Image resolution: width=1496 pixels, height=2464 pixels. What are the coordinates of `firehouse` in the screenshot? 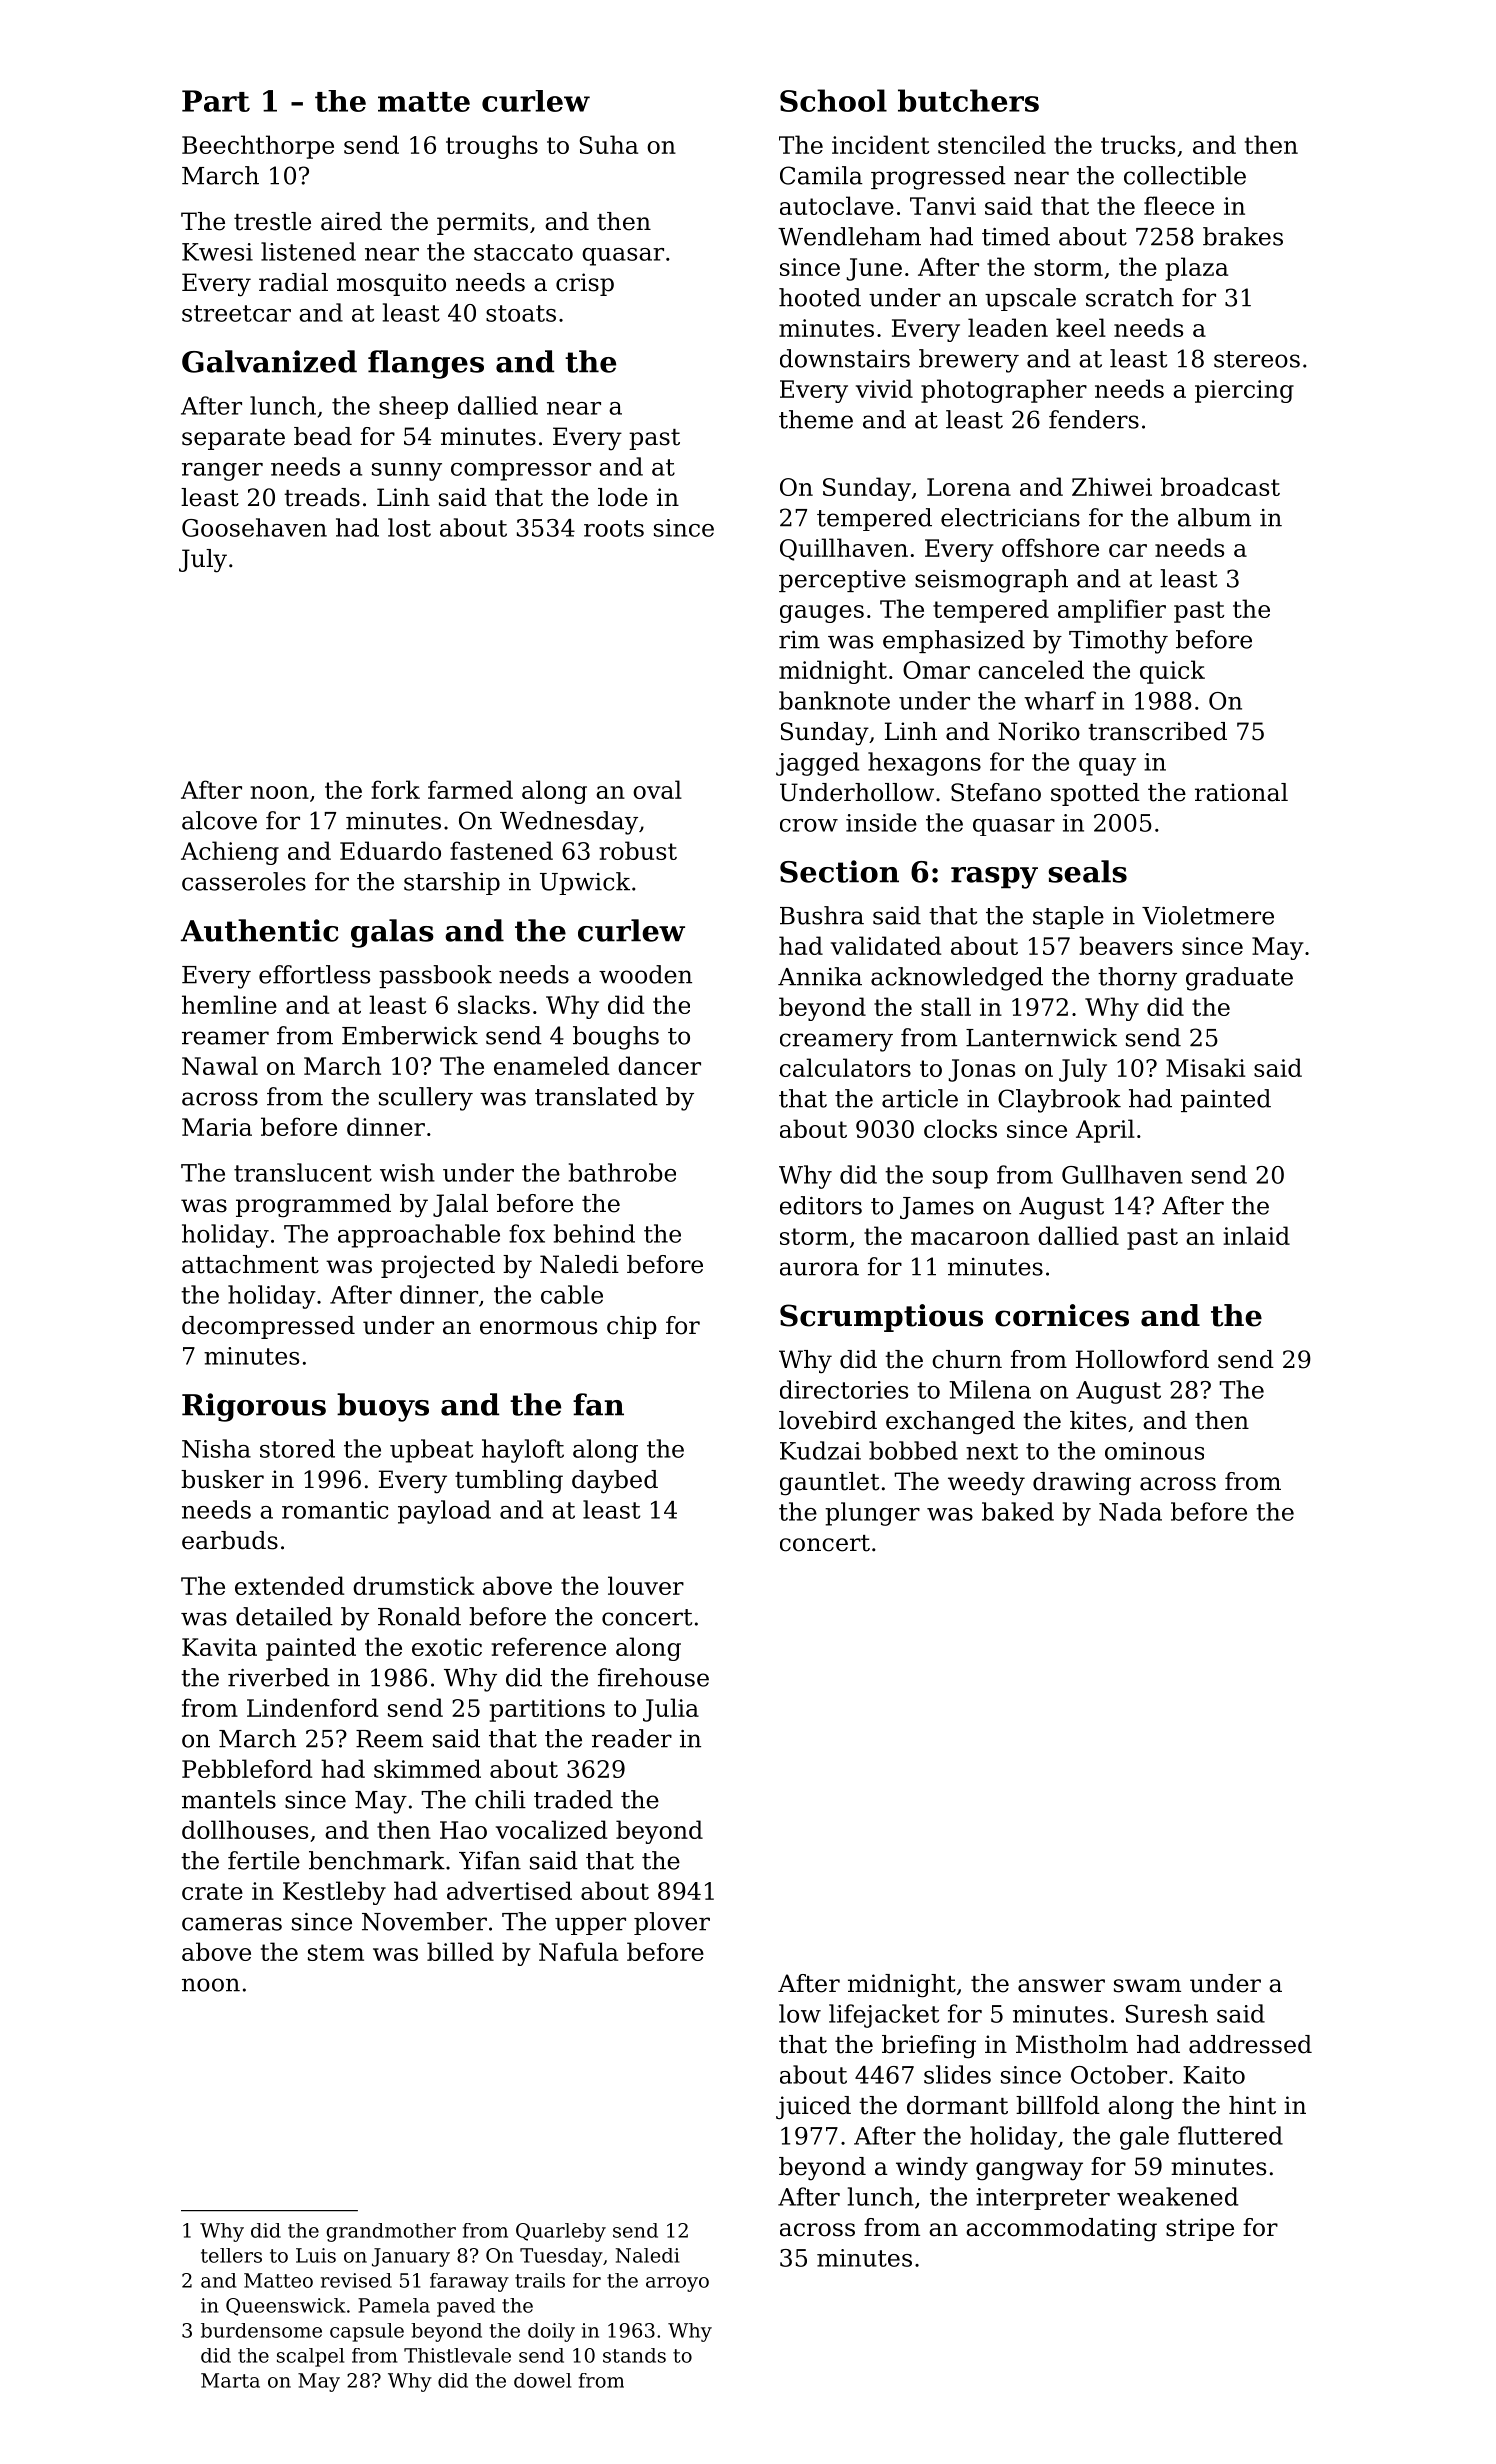 It's located at (653, 1677).
